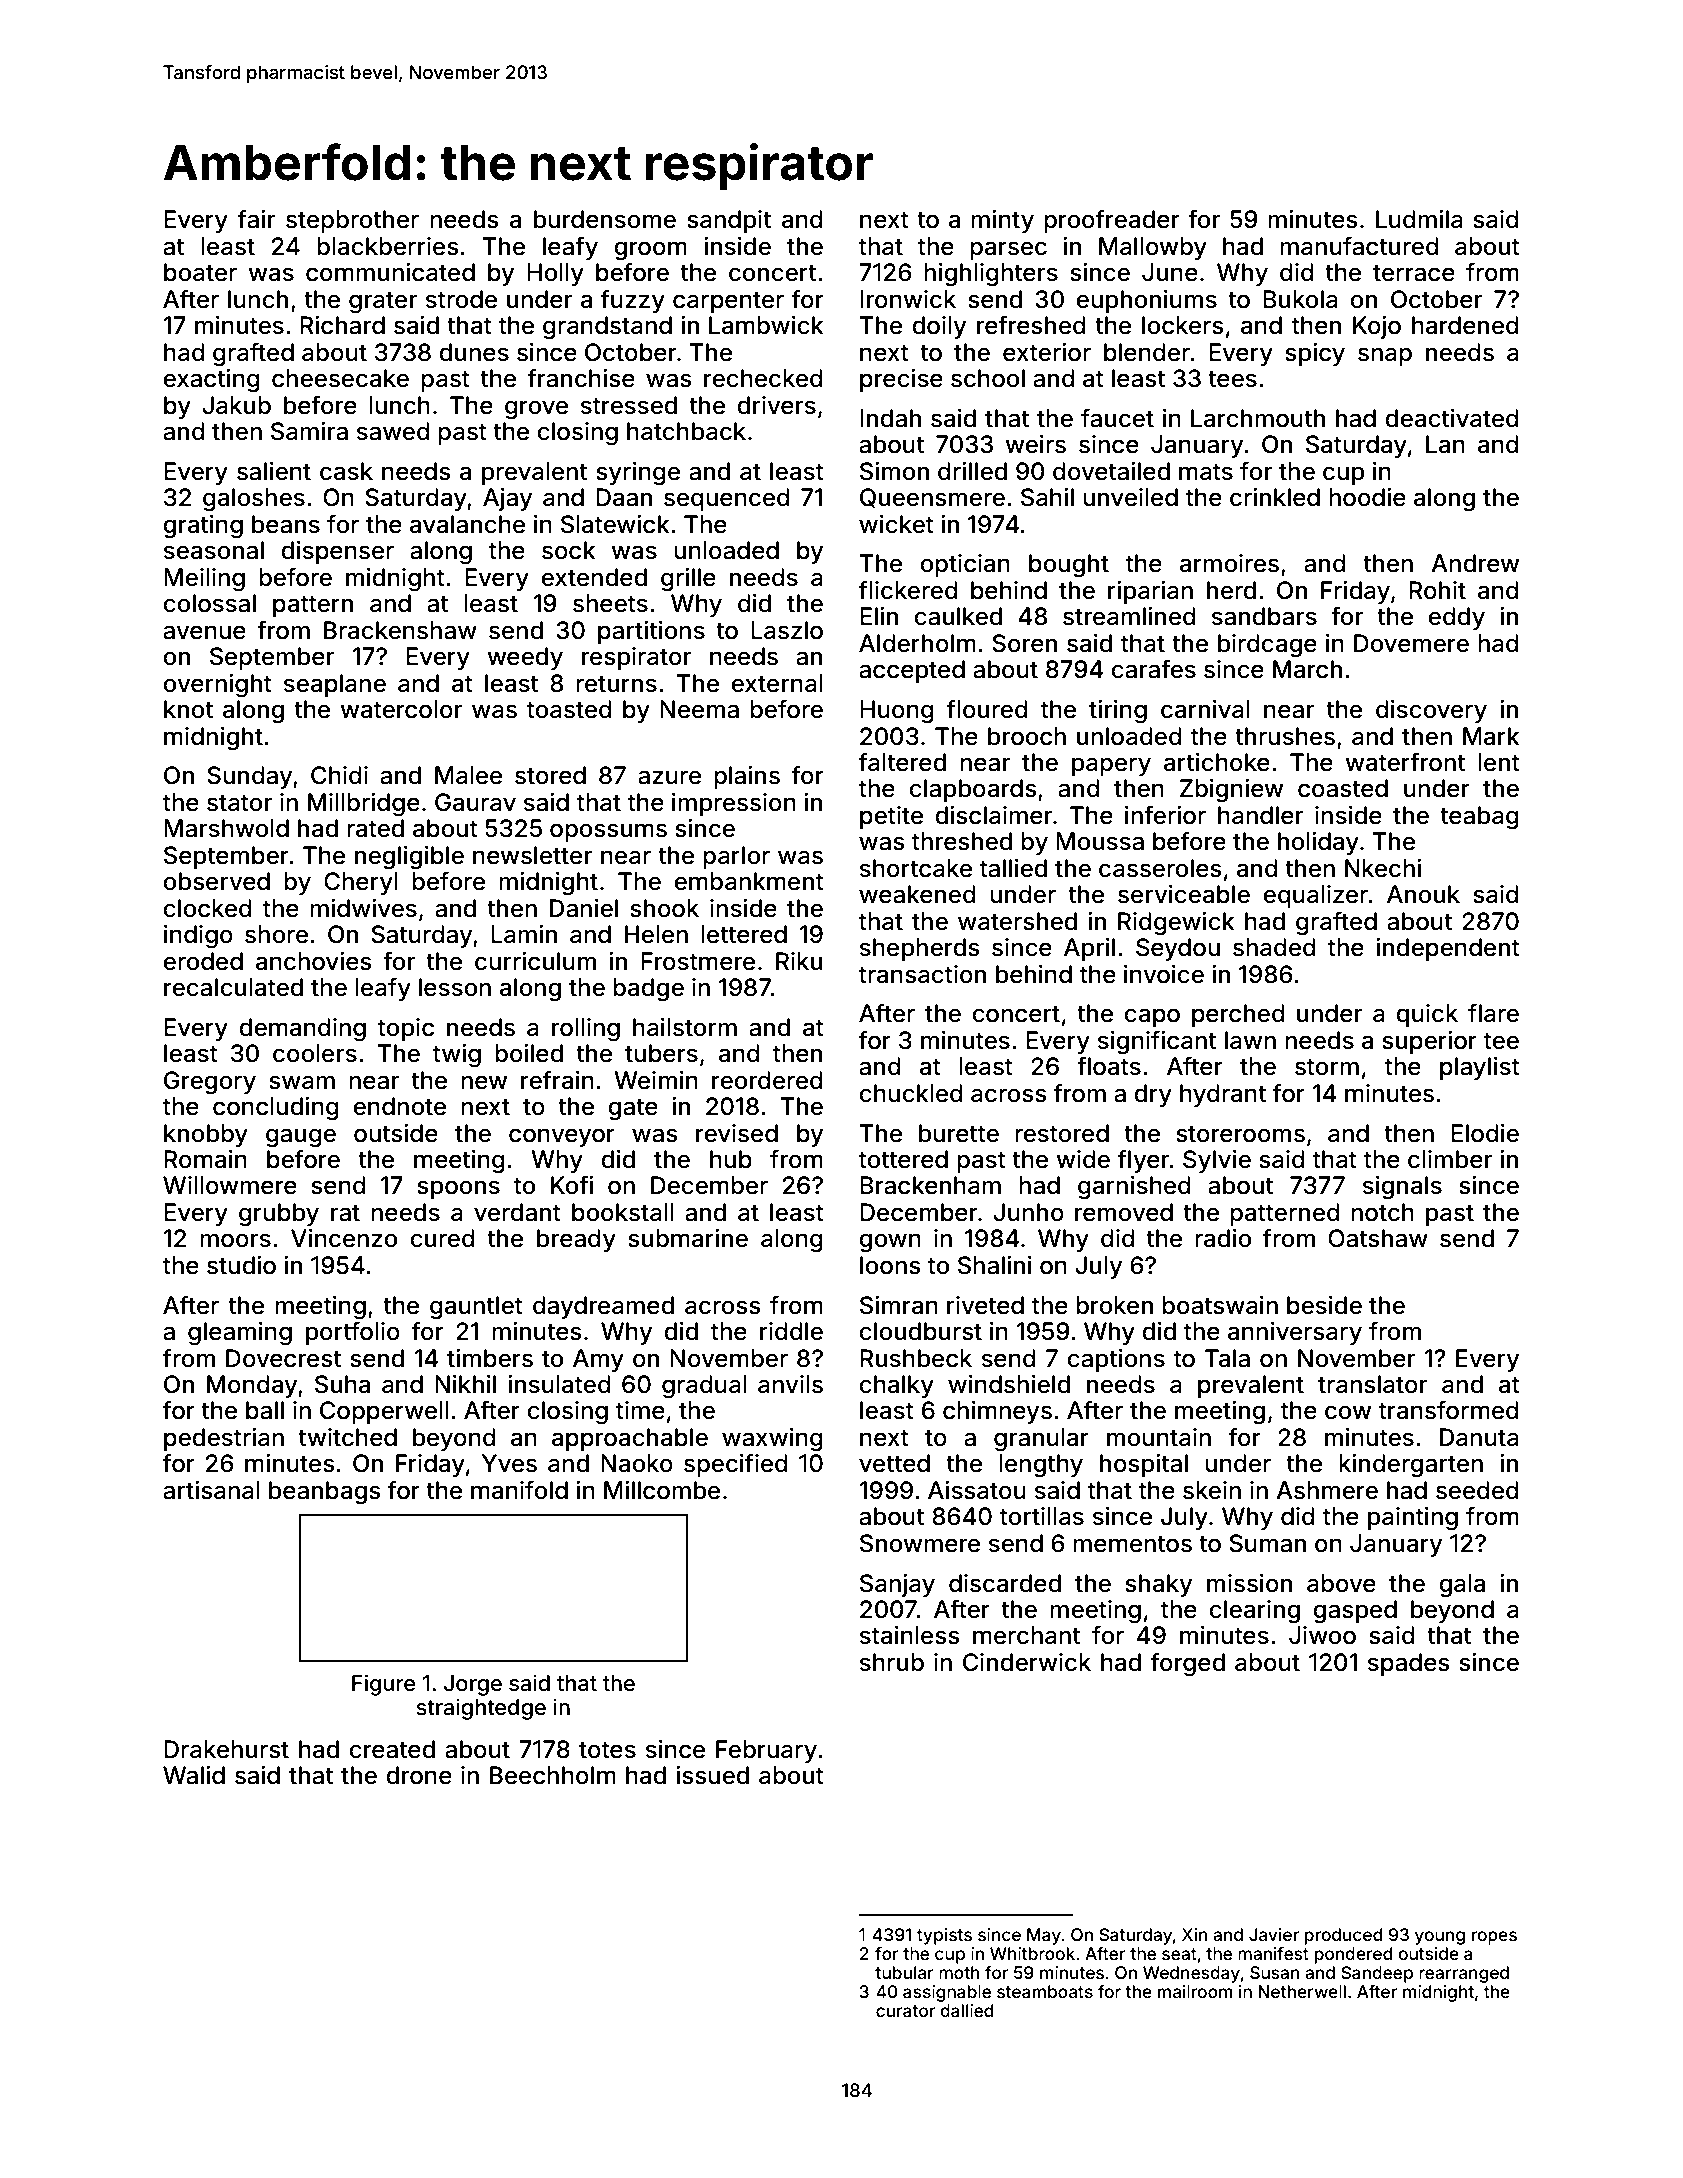  Describe the element at coordinates (194, 1775) in the image. I see `Walid` at that location.
